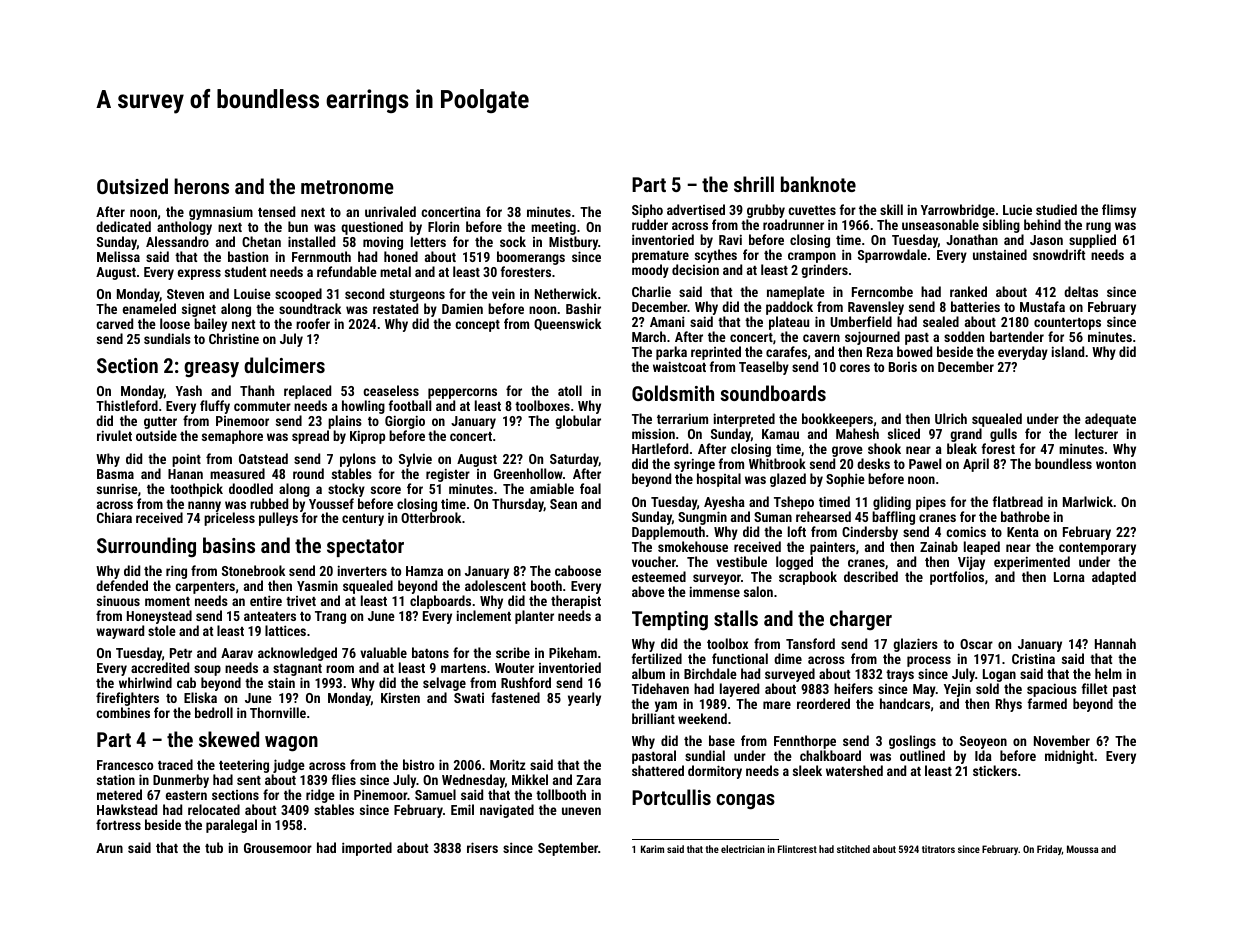  What do you see at coordinates (754, 184) in the page?
I see `shrill` at bounding box center [754, 184].
